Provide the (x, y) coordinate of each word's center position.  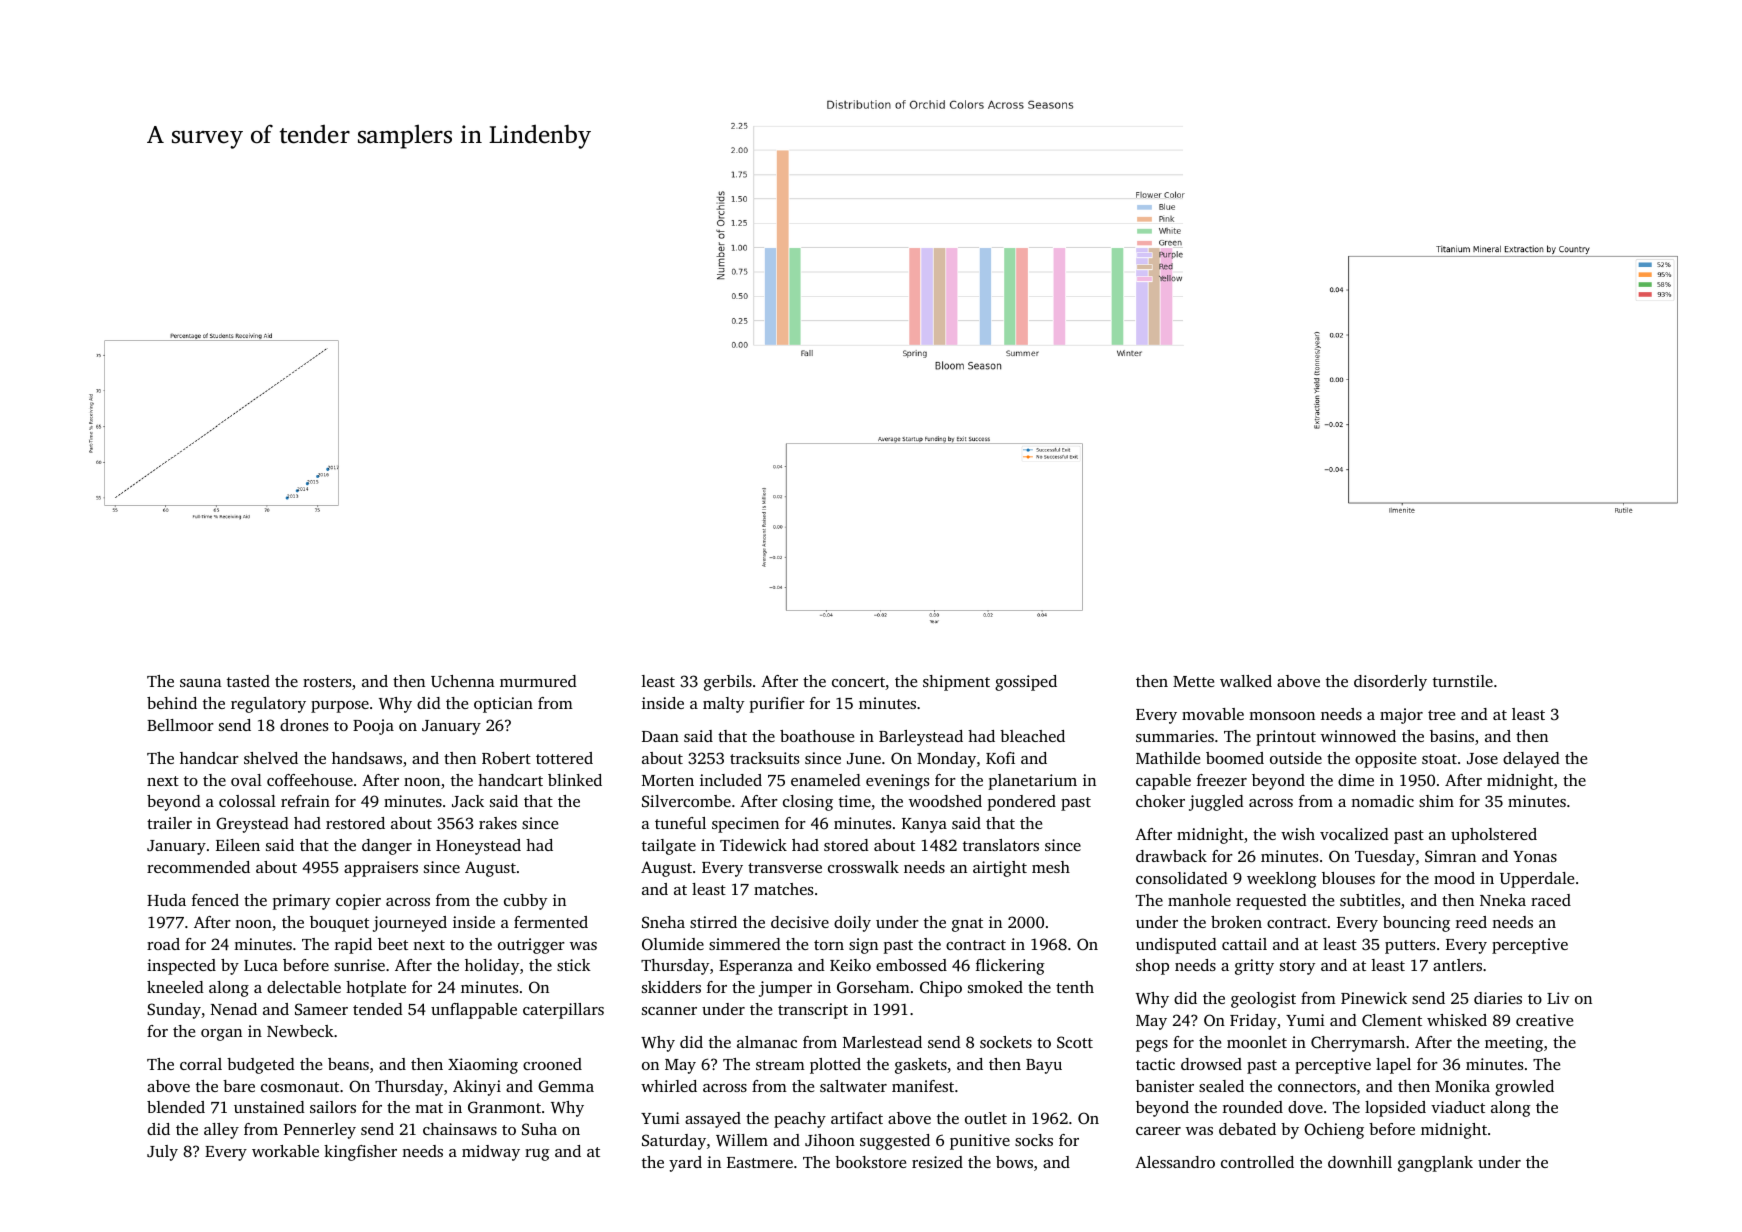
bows (1014, 1162)
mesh (1051, 867)
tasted (248, 681)
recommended (198, 867)
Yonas (1535, 856)
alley (221, 1131)
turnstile (1463, 681)
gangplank (1435, 1164)
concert (858, 682)
